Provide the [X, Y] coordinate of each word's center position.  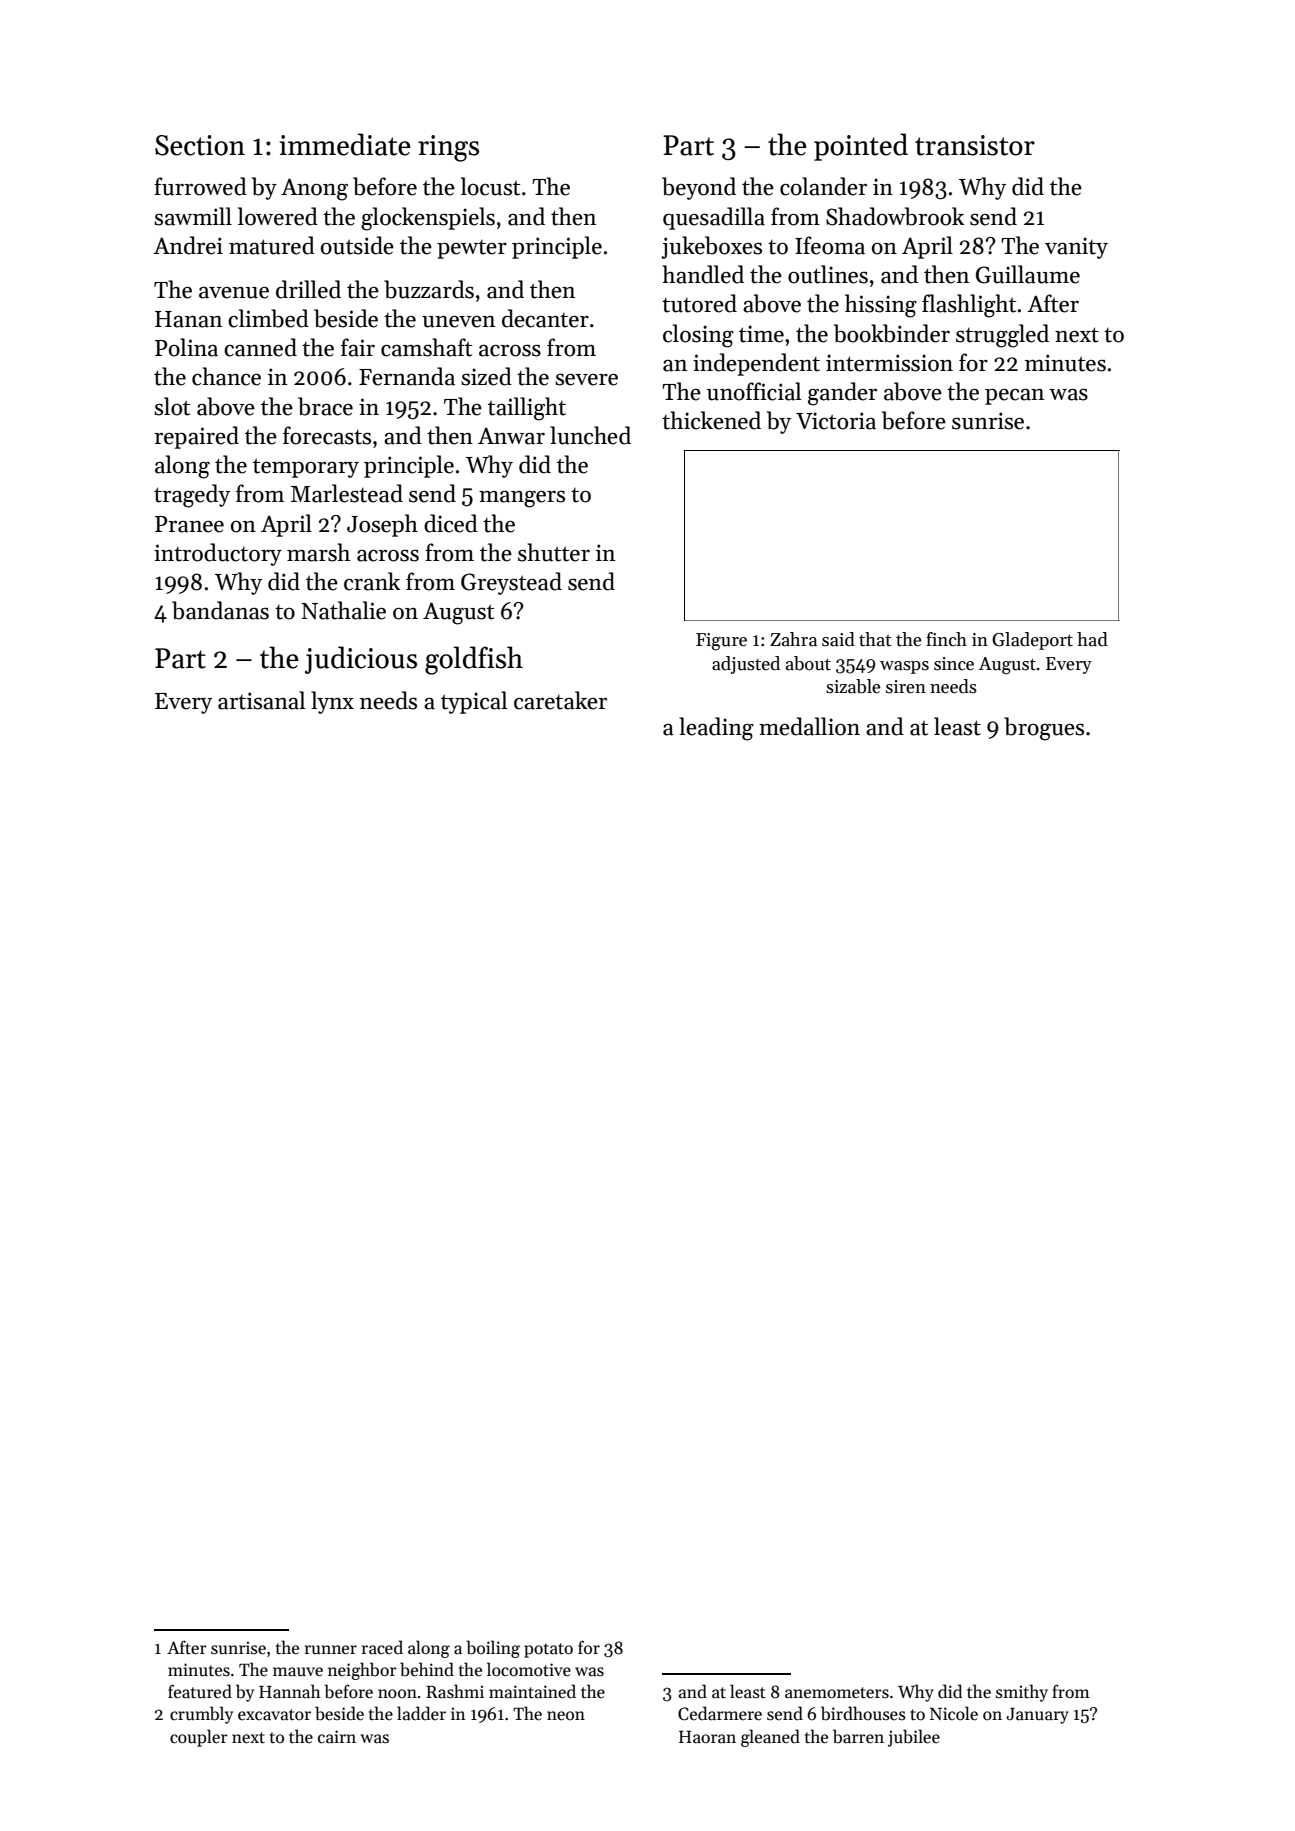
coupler [199, 1738]
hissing [881, 306]
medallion [809, 726]
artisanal [261, 700]
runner [331, 1650]
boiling [493, 1649]
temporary [306, 468]
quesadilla [714, 218]
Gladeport [1032, 641]
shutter [554, 552]
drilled [308, 289]
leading [716, 729]
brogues [1044, 729]
